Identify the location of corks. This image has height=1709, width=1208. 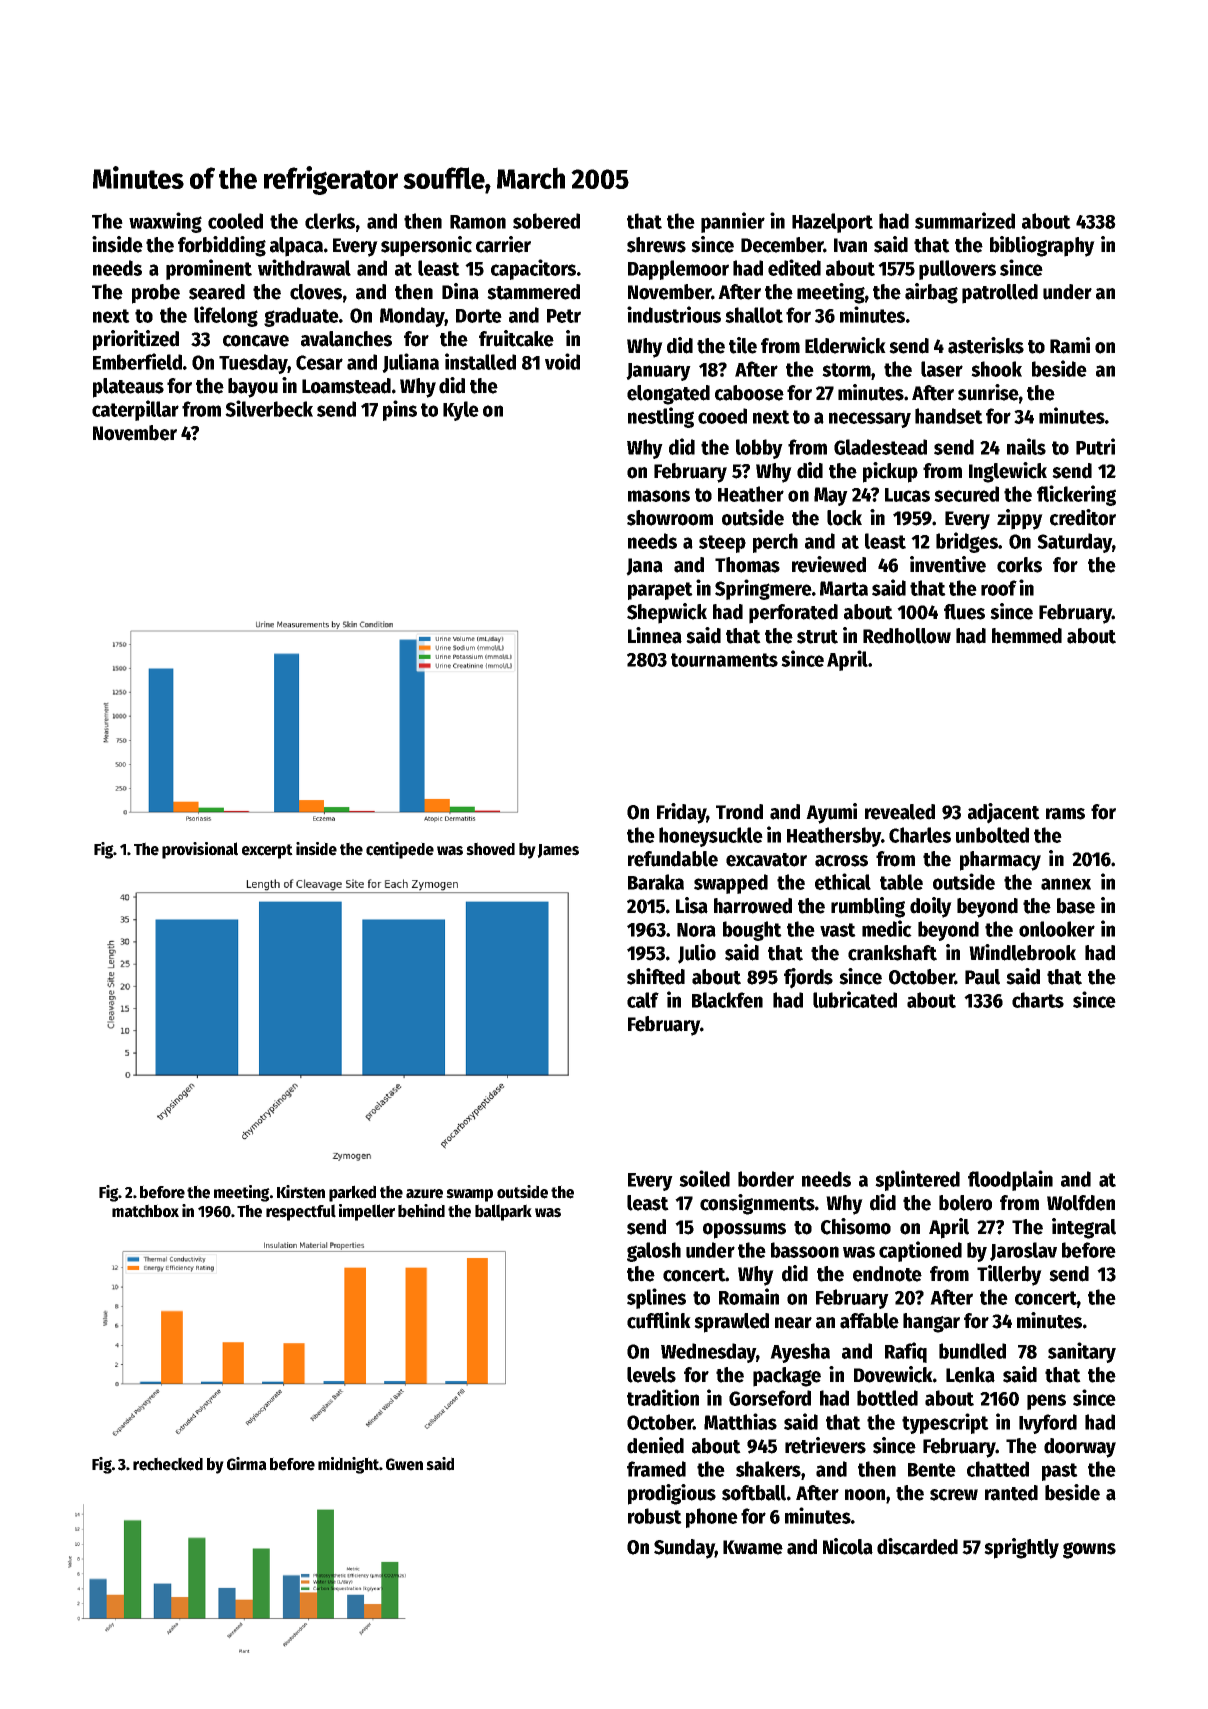
(1019, 565).
